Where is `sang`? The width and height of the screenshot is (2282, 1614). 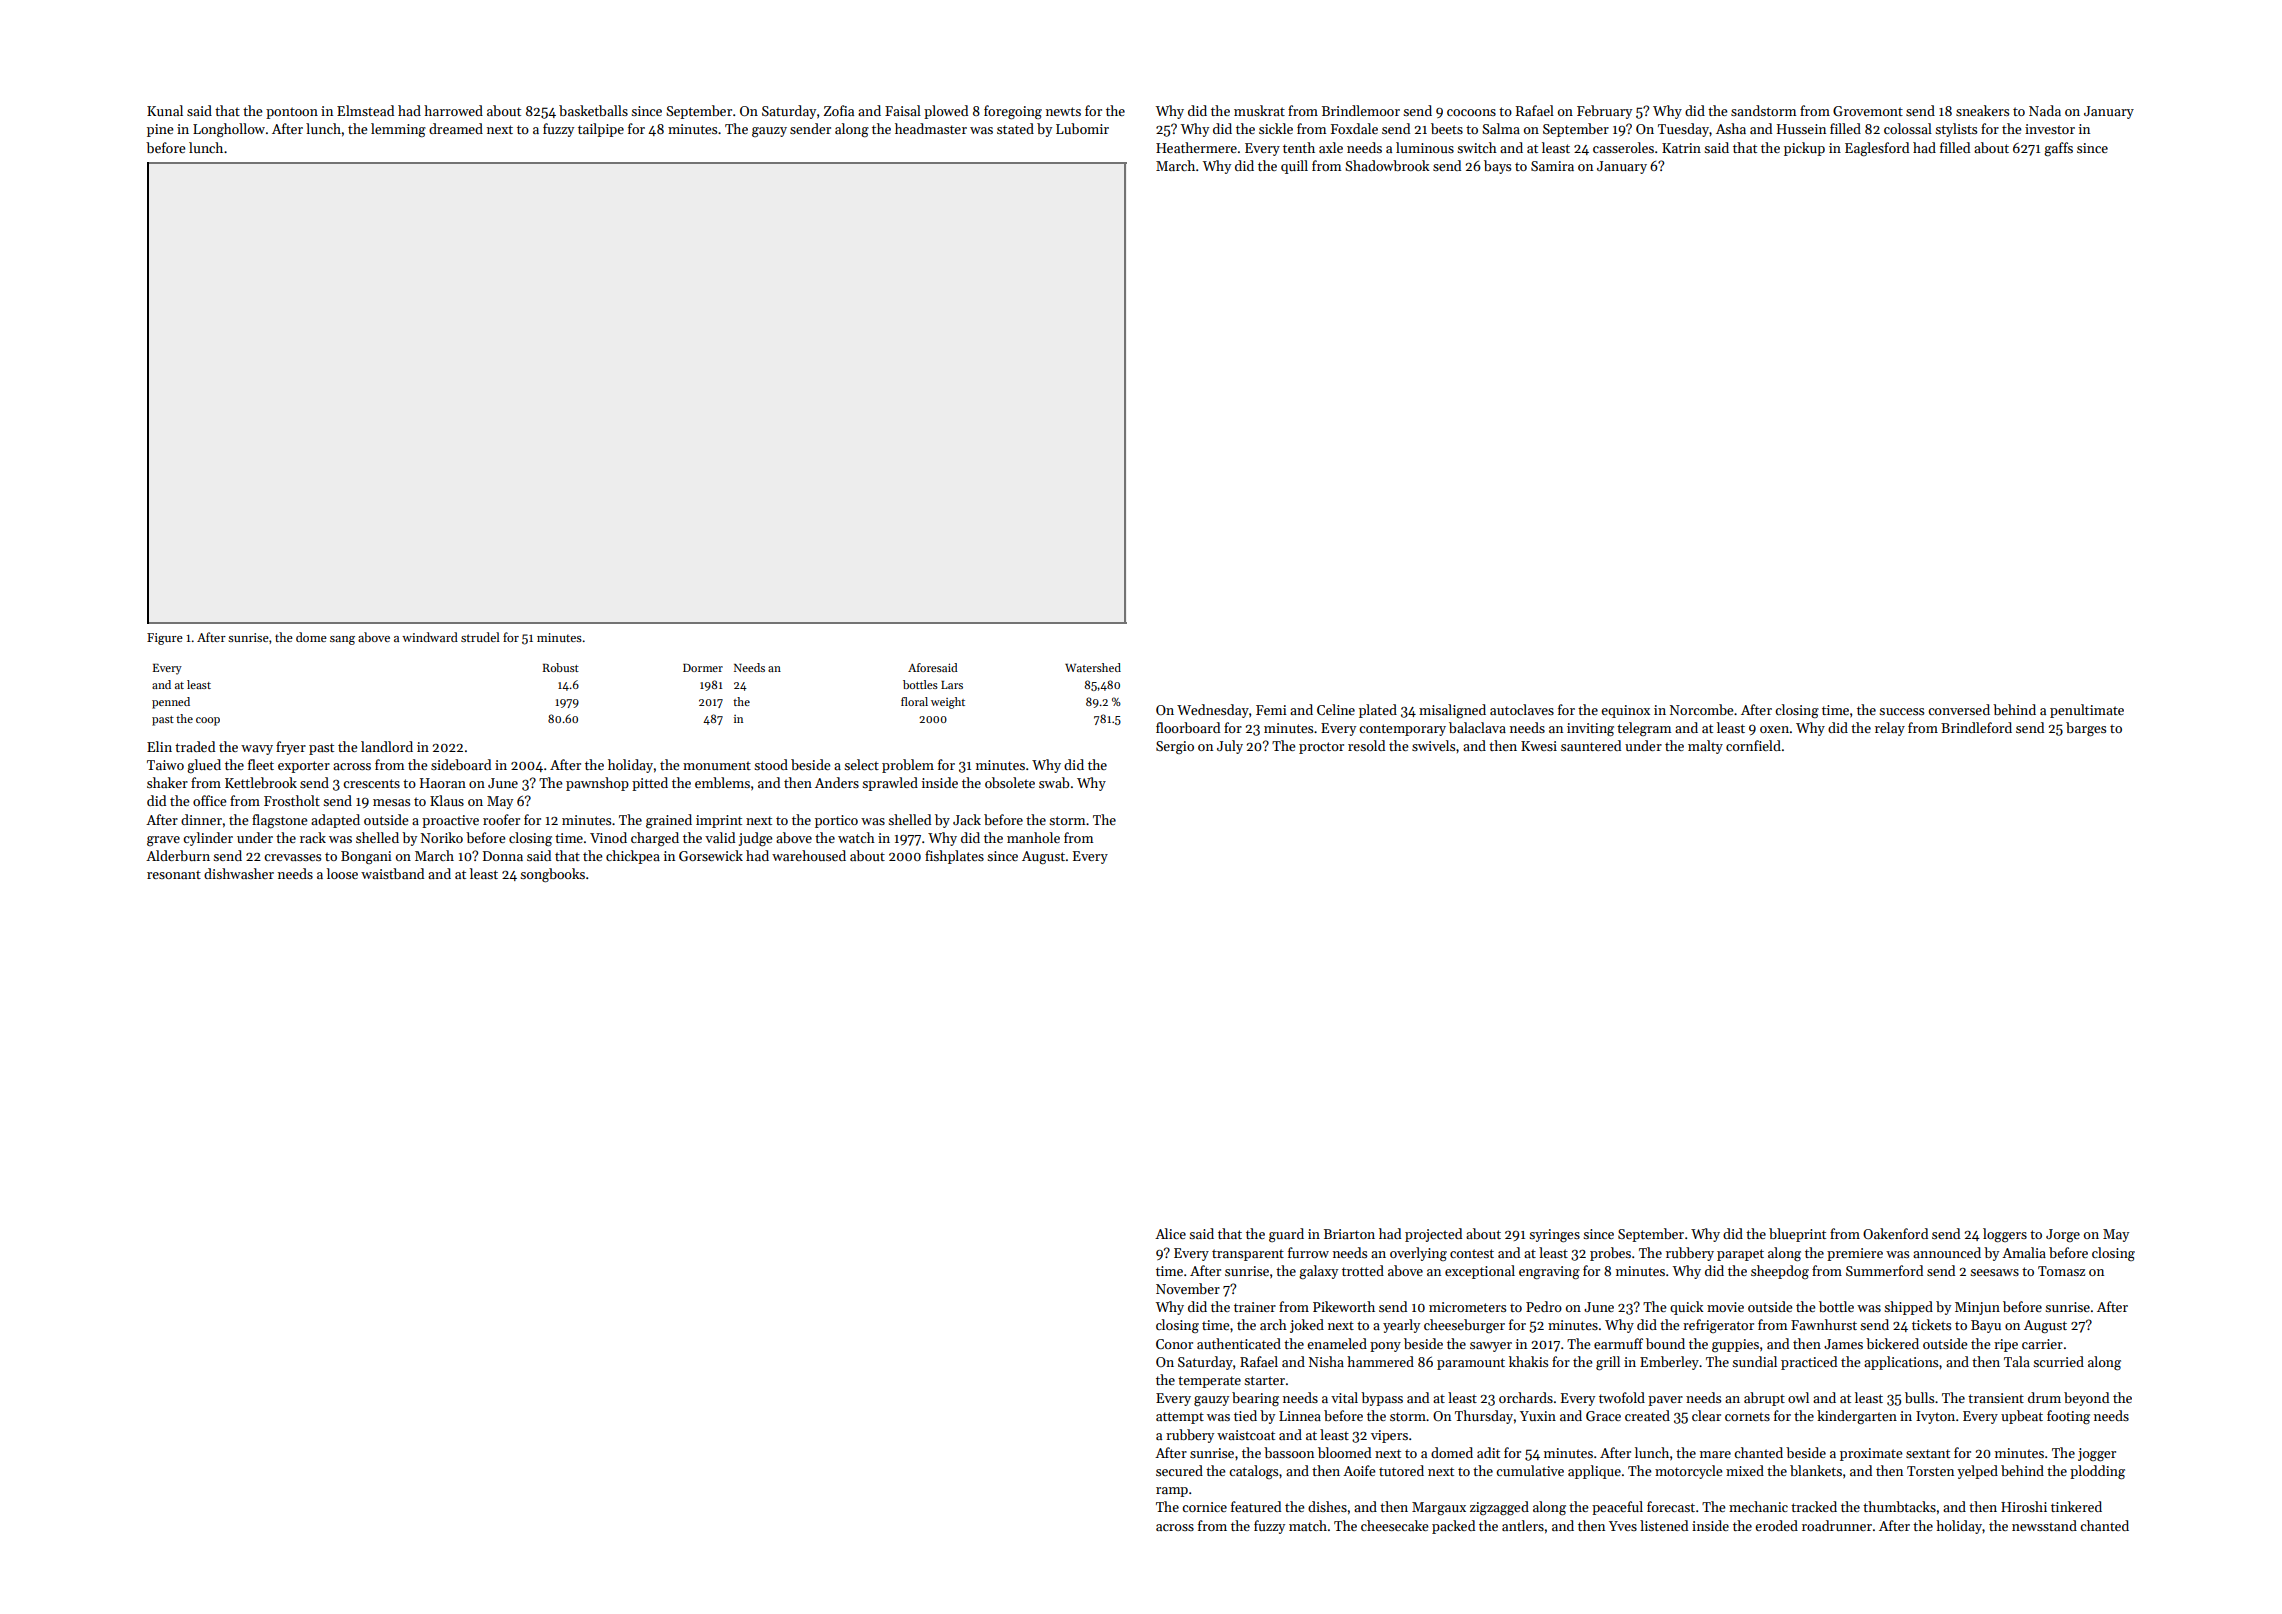 sang is located at coordinates (342, 640).
